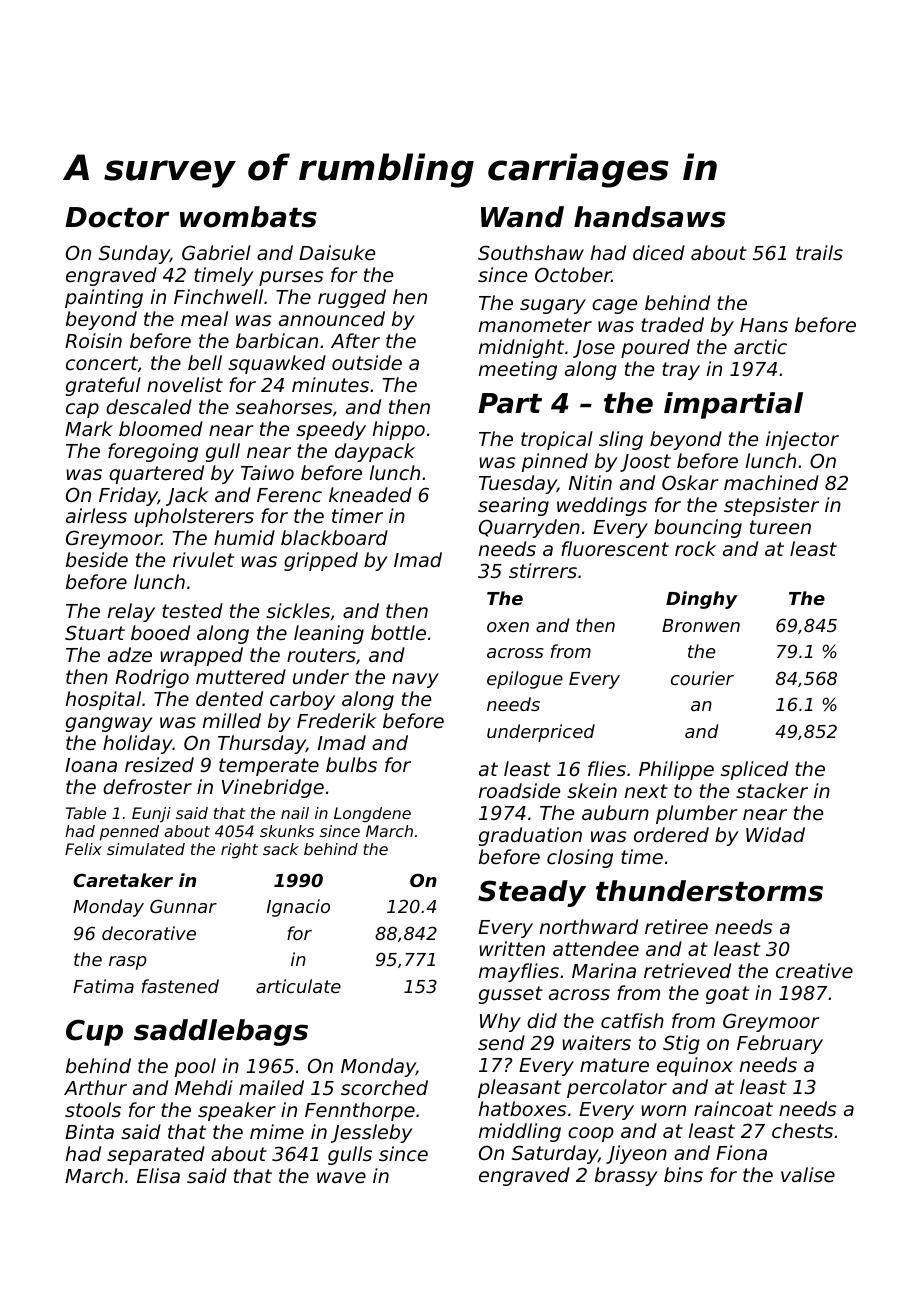  I want to click on Saturday, so click(555, 1154).
